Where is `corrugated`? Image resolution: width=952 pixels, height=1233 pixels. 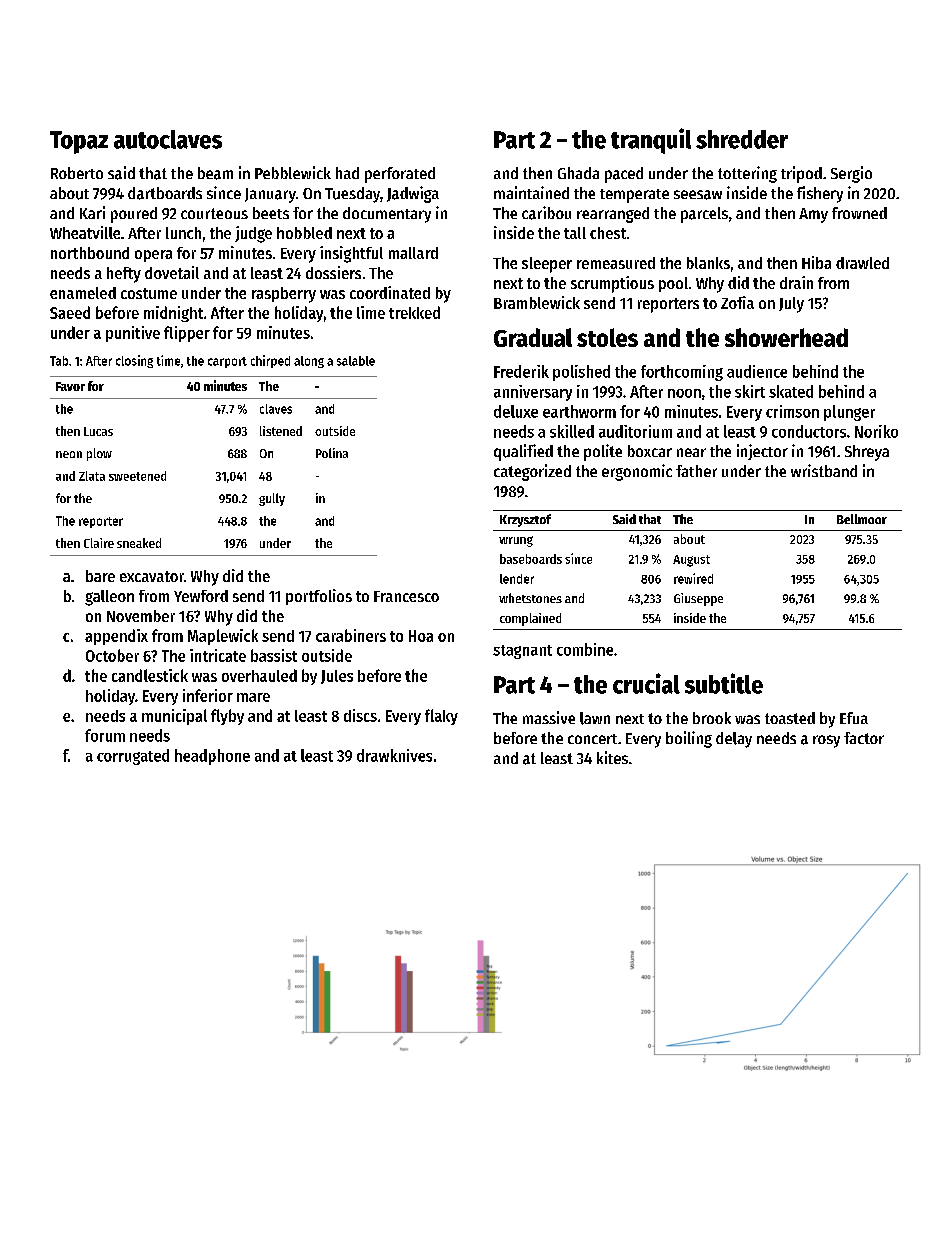 corrugated is located at coordinates (133, 757).
